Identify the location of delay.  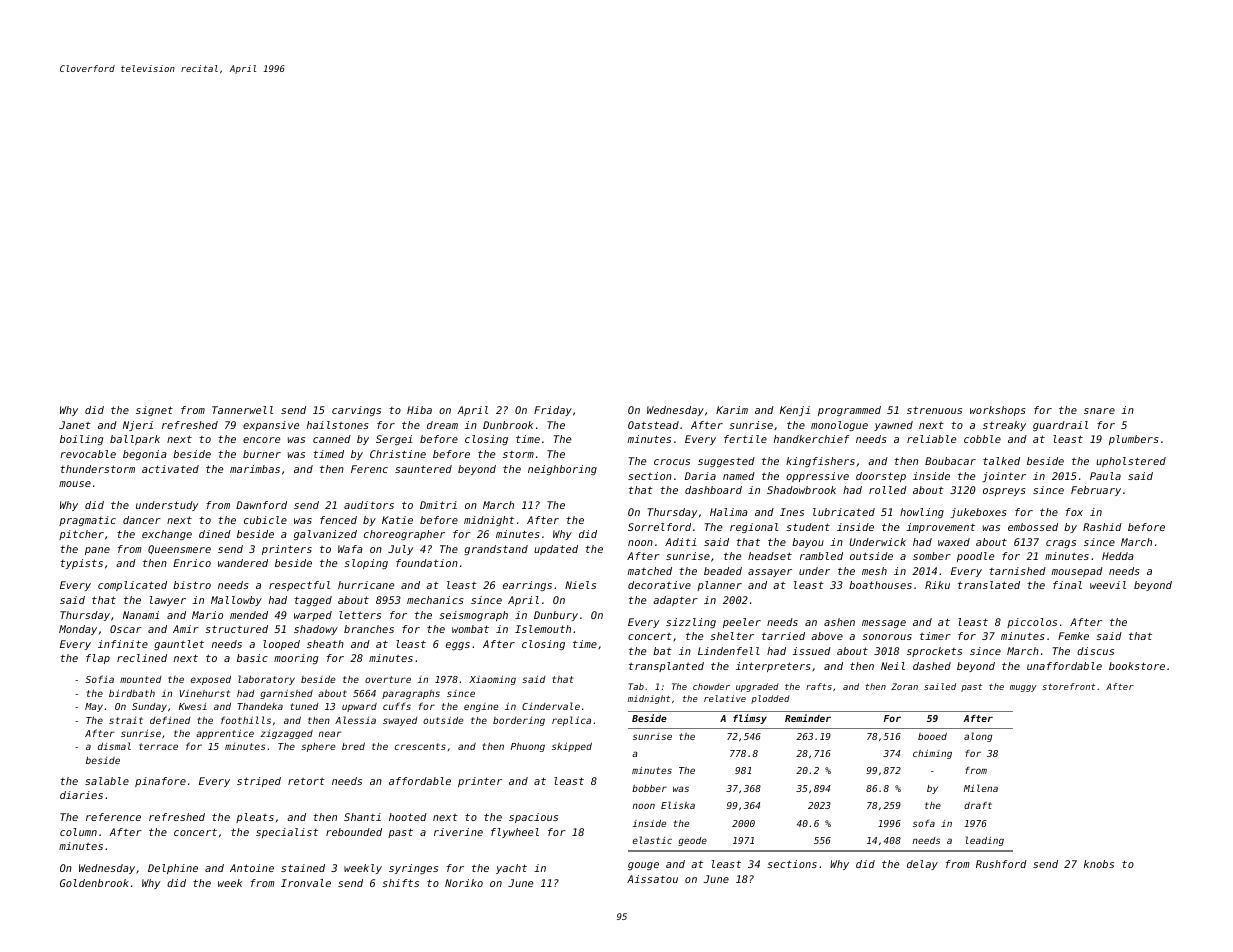
(922, 865).
